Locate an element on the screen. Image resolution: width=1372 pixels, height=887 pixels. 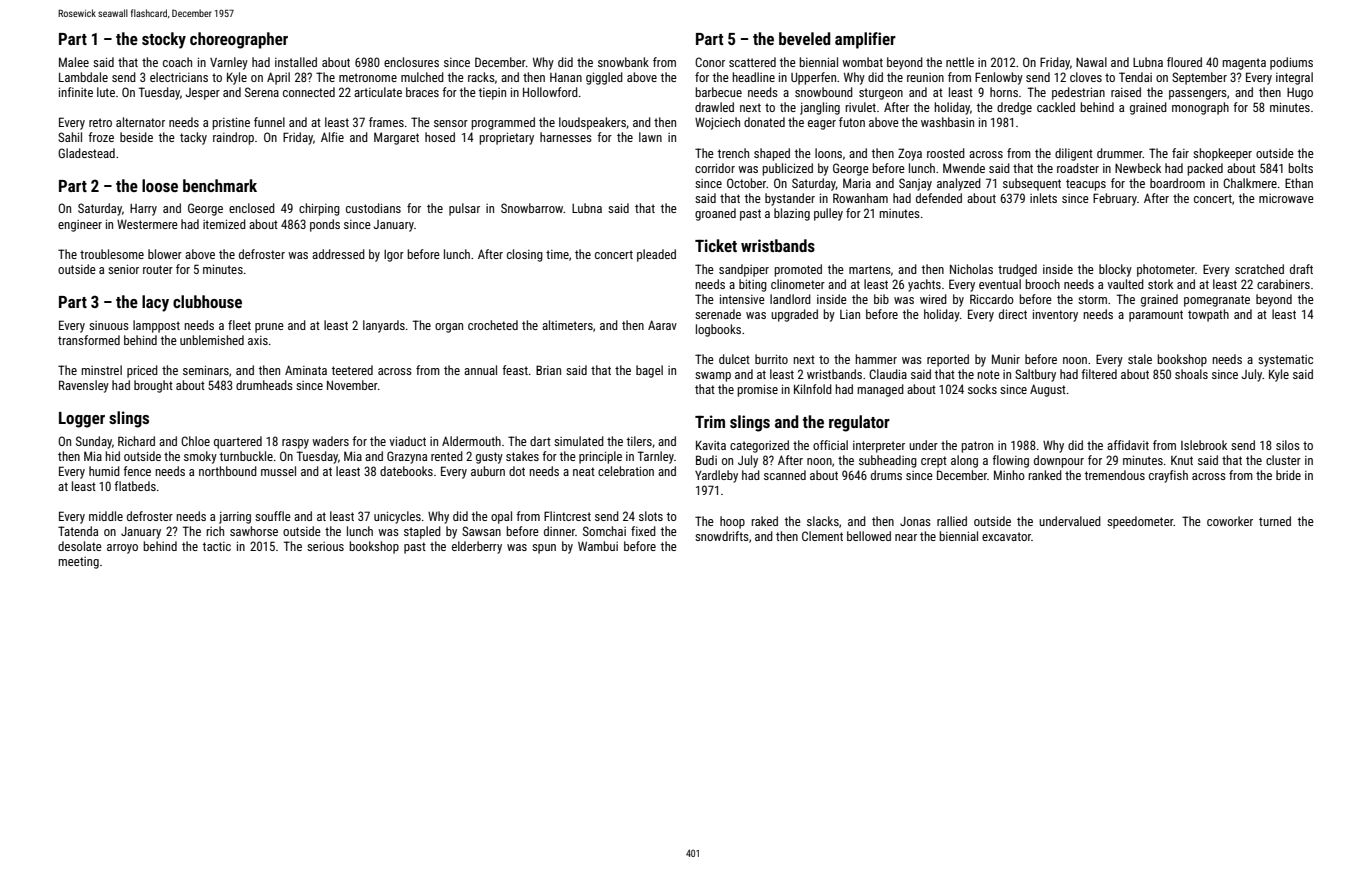
Chalkmere is located at coordinates (1250, 183).
